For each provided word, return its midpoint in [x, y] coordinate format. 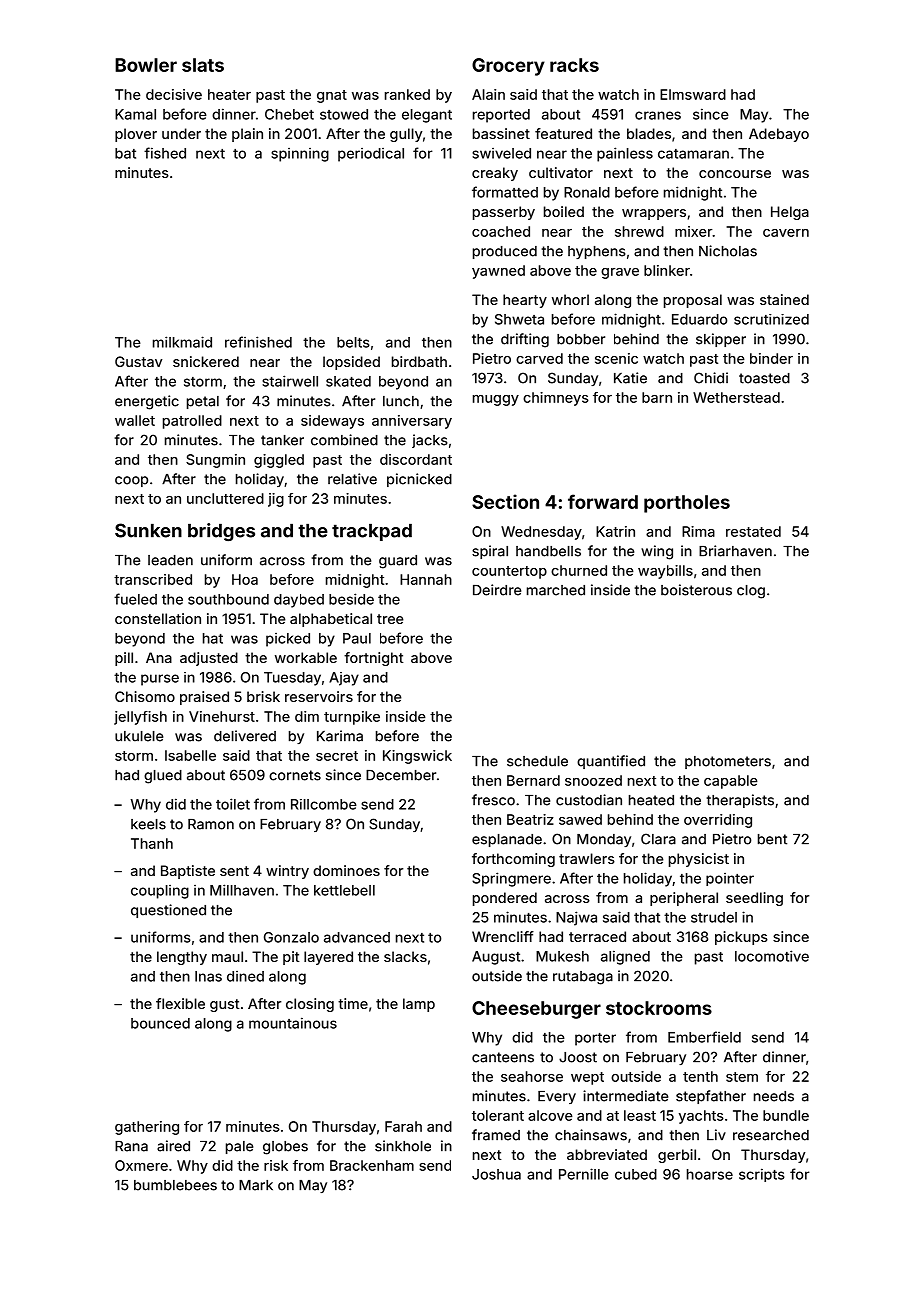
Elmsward [693, 94]
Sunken [148, 530]
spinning [300, 155]
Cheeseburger [536, 1010]
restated [753, 531]
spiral [490, 552]
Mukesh [562, 956]
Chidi [711, 378]
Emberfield [704, 1037]
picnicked [419, 480]
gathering [147, 1128]
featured [563, 133]
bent [772, 839]
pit [291, 958]
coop [131, 481]
